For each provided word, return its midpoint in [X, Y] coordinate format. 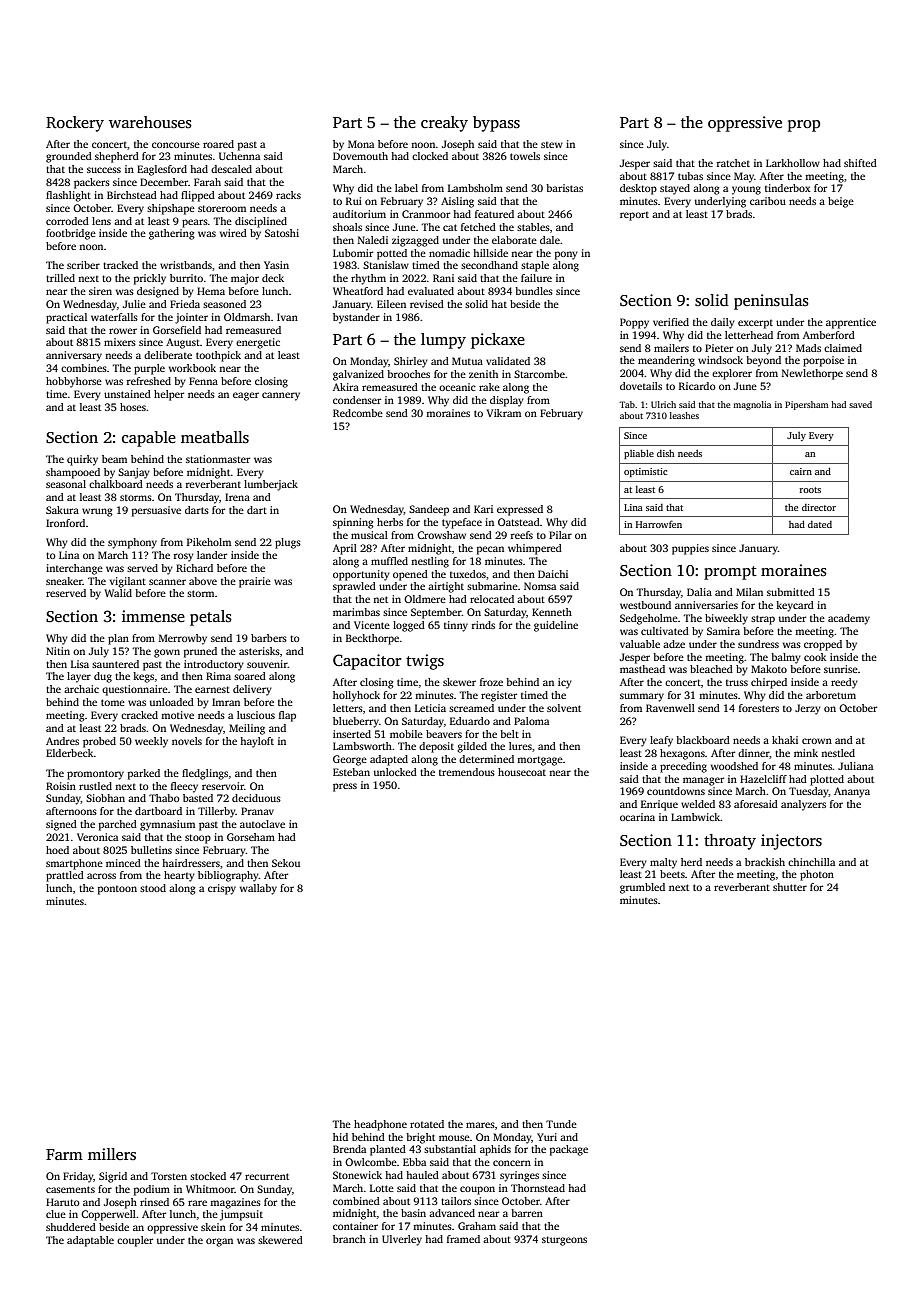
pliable [639, 454]
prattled [65, 876]
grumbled [642, 888]
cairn [801, 471]
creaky [444, 124]
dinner [754, 754]
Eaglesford [162, 170]
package [569, 1150]
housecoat [522, 772]
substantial [450, 1149]
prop [804, 126]
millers [112, 1154]
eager [246, 396]
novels [187, 741]
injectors [791, 842]
